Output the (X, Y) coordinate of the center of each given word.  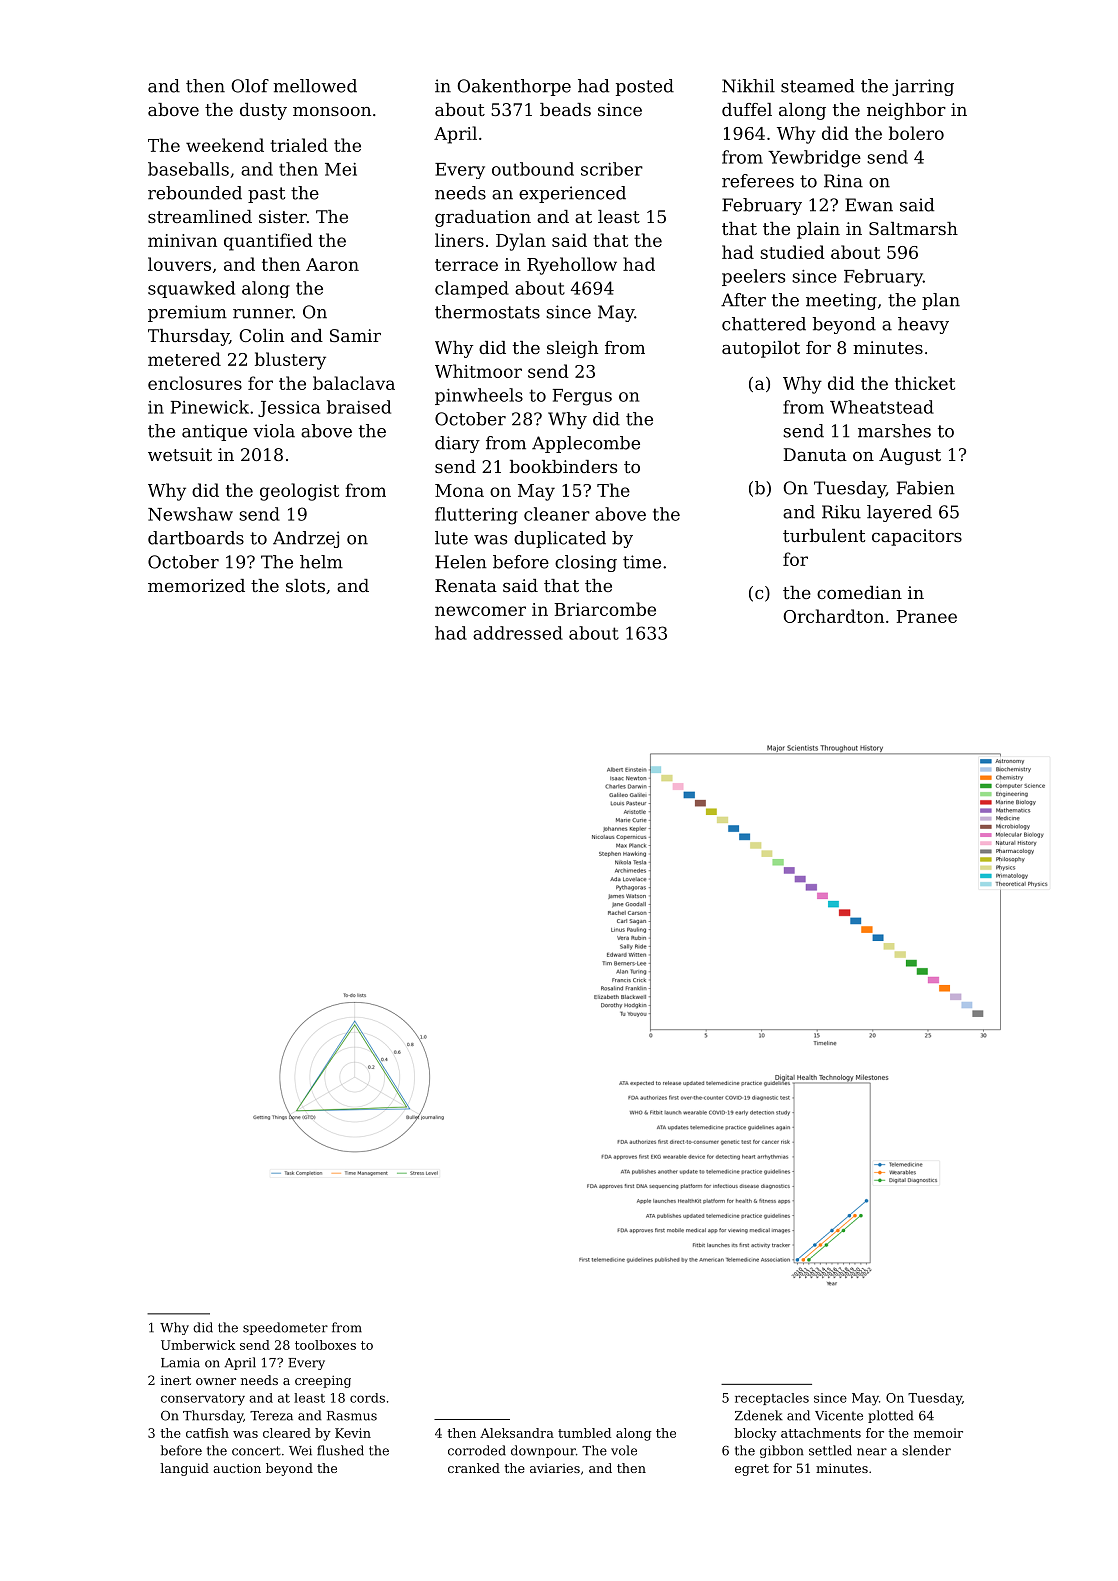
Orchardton (833, 616)
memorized (196, 585)
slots (305, 585)
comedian (859, 592)
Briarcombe (605, 609)
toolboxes (325, 1345)
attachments (821, 1433)
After (743, 300)
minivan (182, 240)
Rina (843, 181)
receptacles (772, 1399)
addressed (518, 633)
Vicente (839, 1416)
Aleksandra (517, 1433)
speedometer (285, 1328)
